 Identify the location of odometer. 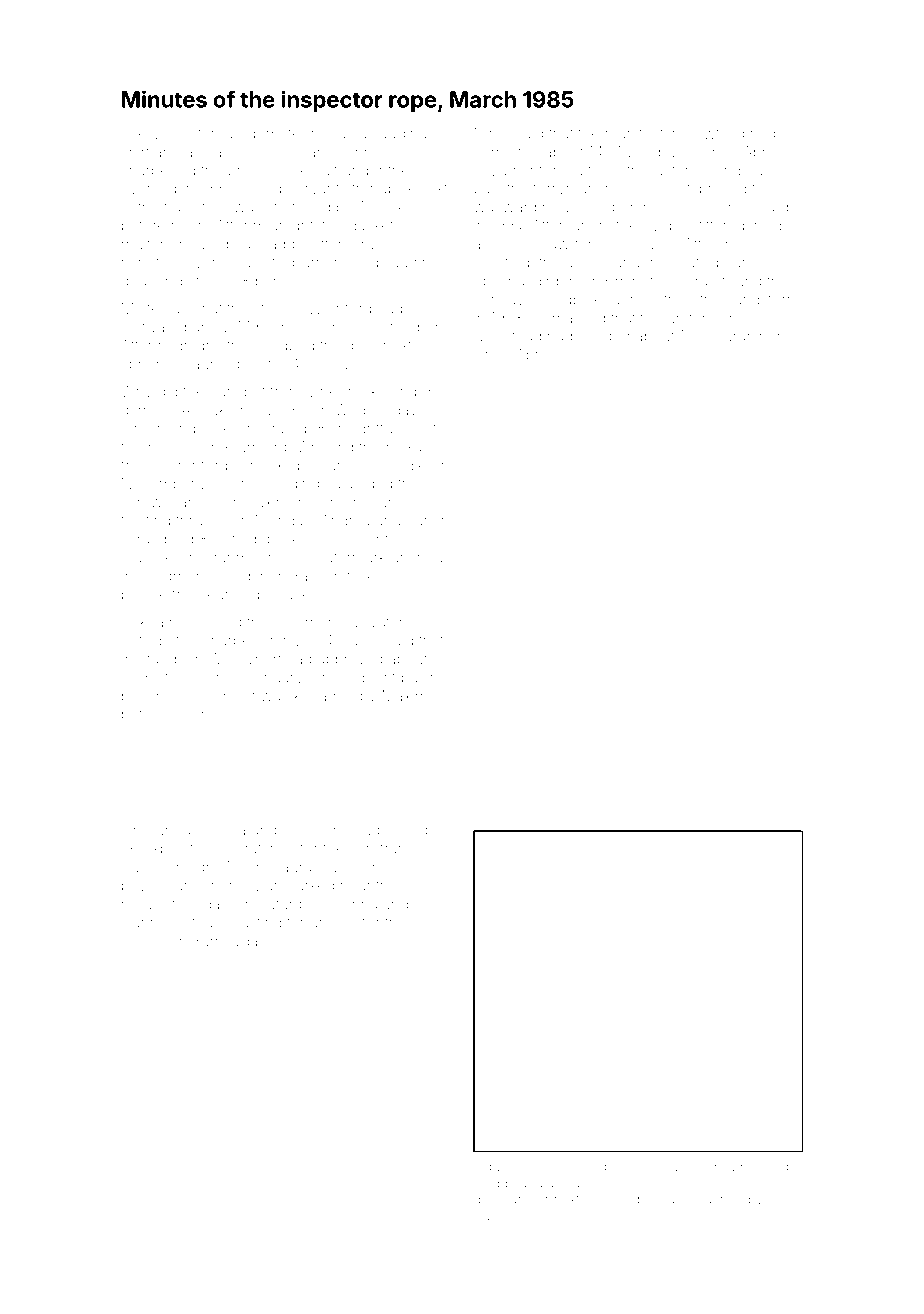
(272, 133).
